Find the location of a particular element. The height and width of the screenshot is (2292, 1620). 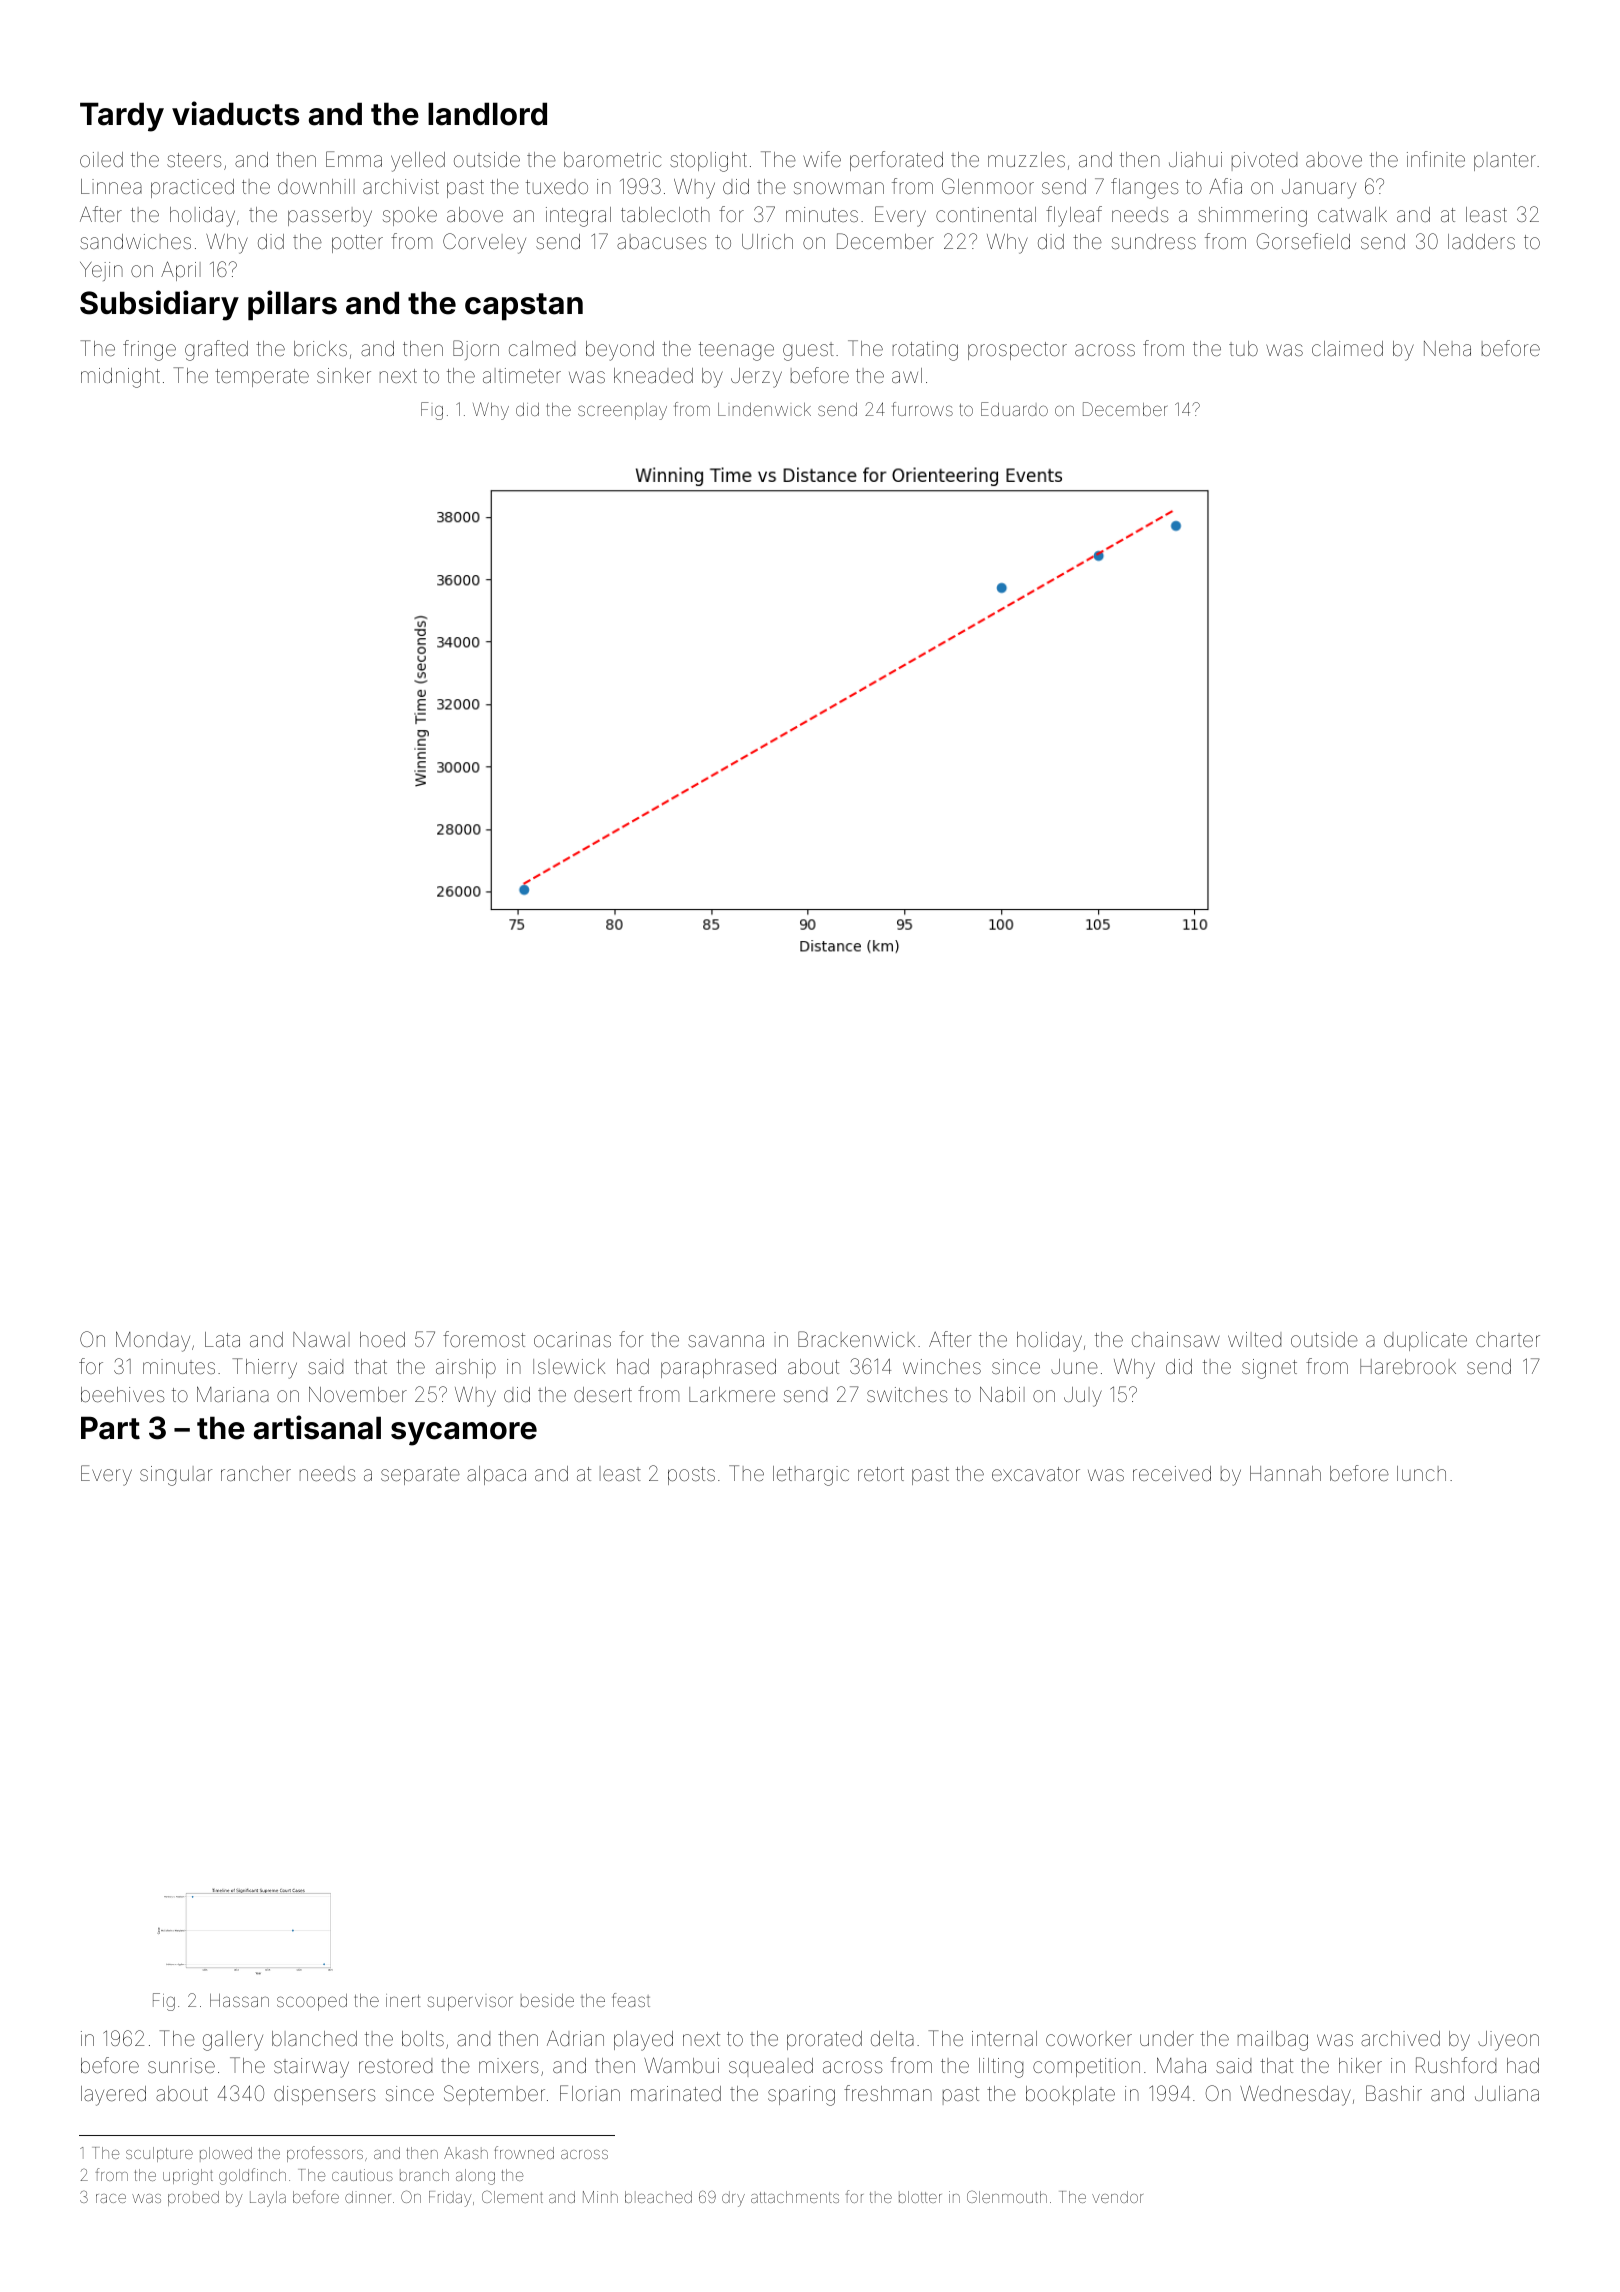

vendor is located at coordinates (1117, 2197).
